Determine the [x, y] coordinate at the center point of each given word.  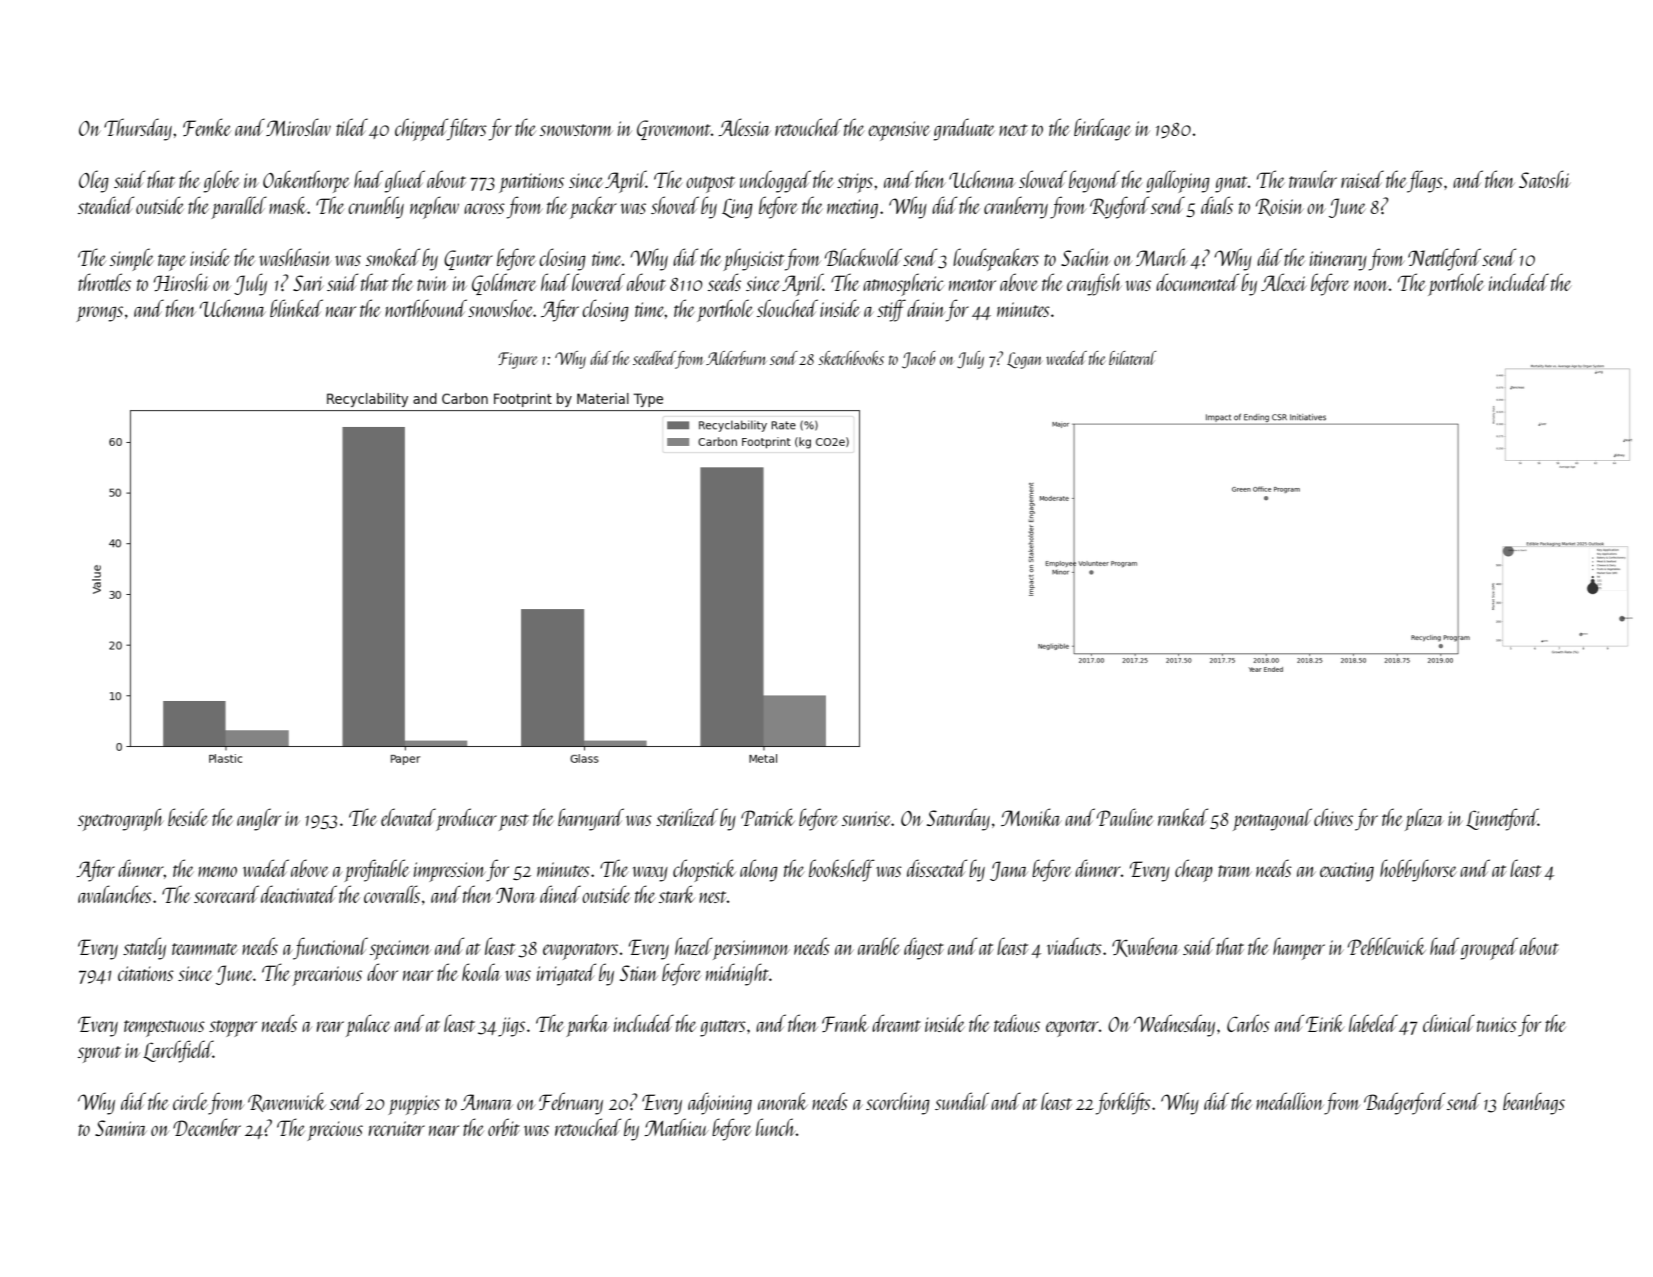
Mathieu [677, 1127]
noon [1371, 285]
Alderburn [736, 358]
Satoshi [1544, 179]
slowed [1043, 179]
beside [188, 817]
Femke [207, 127]
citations [146, 973]
